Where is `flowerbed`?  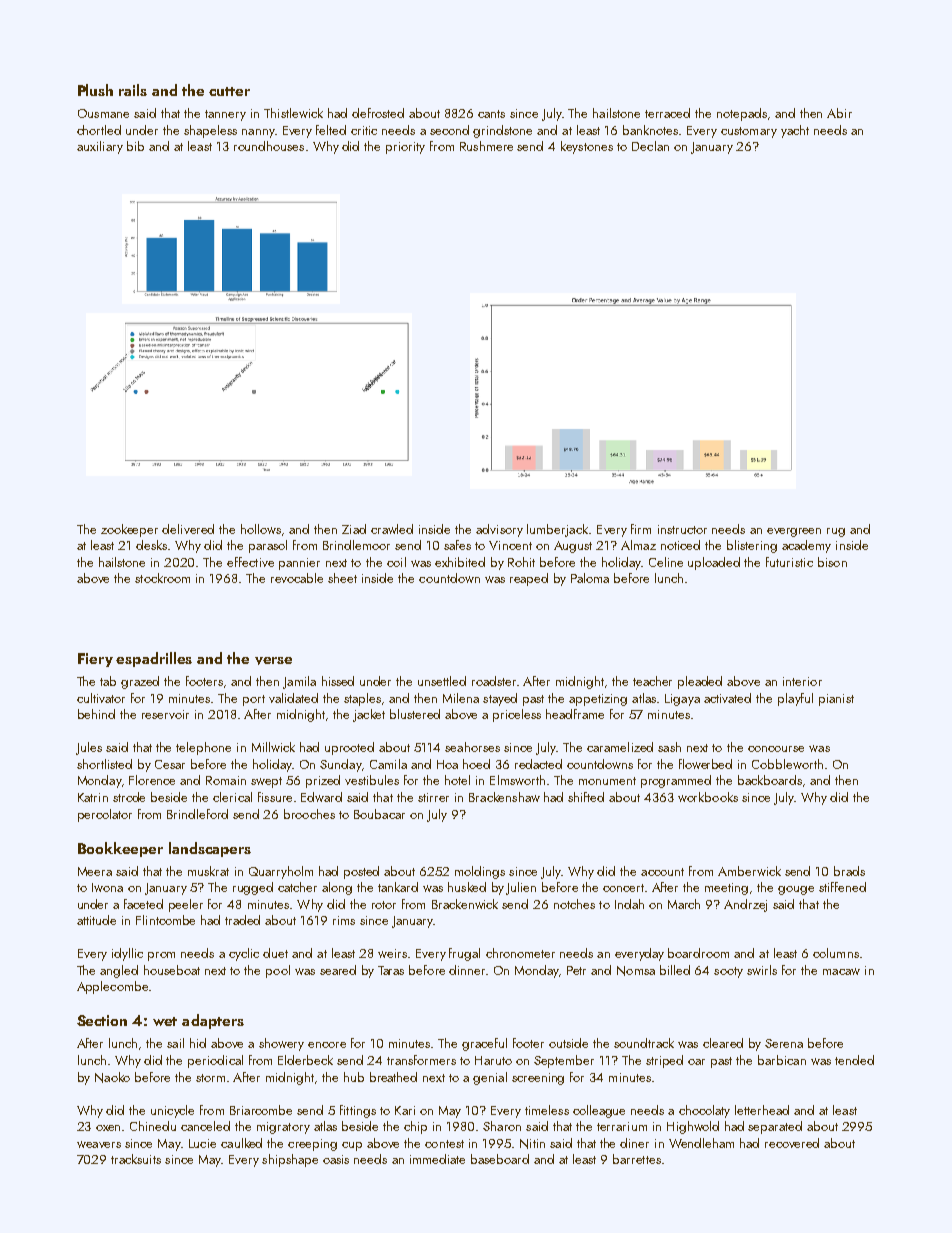 flowerbed is located at coordinates (705, 764).
